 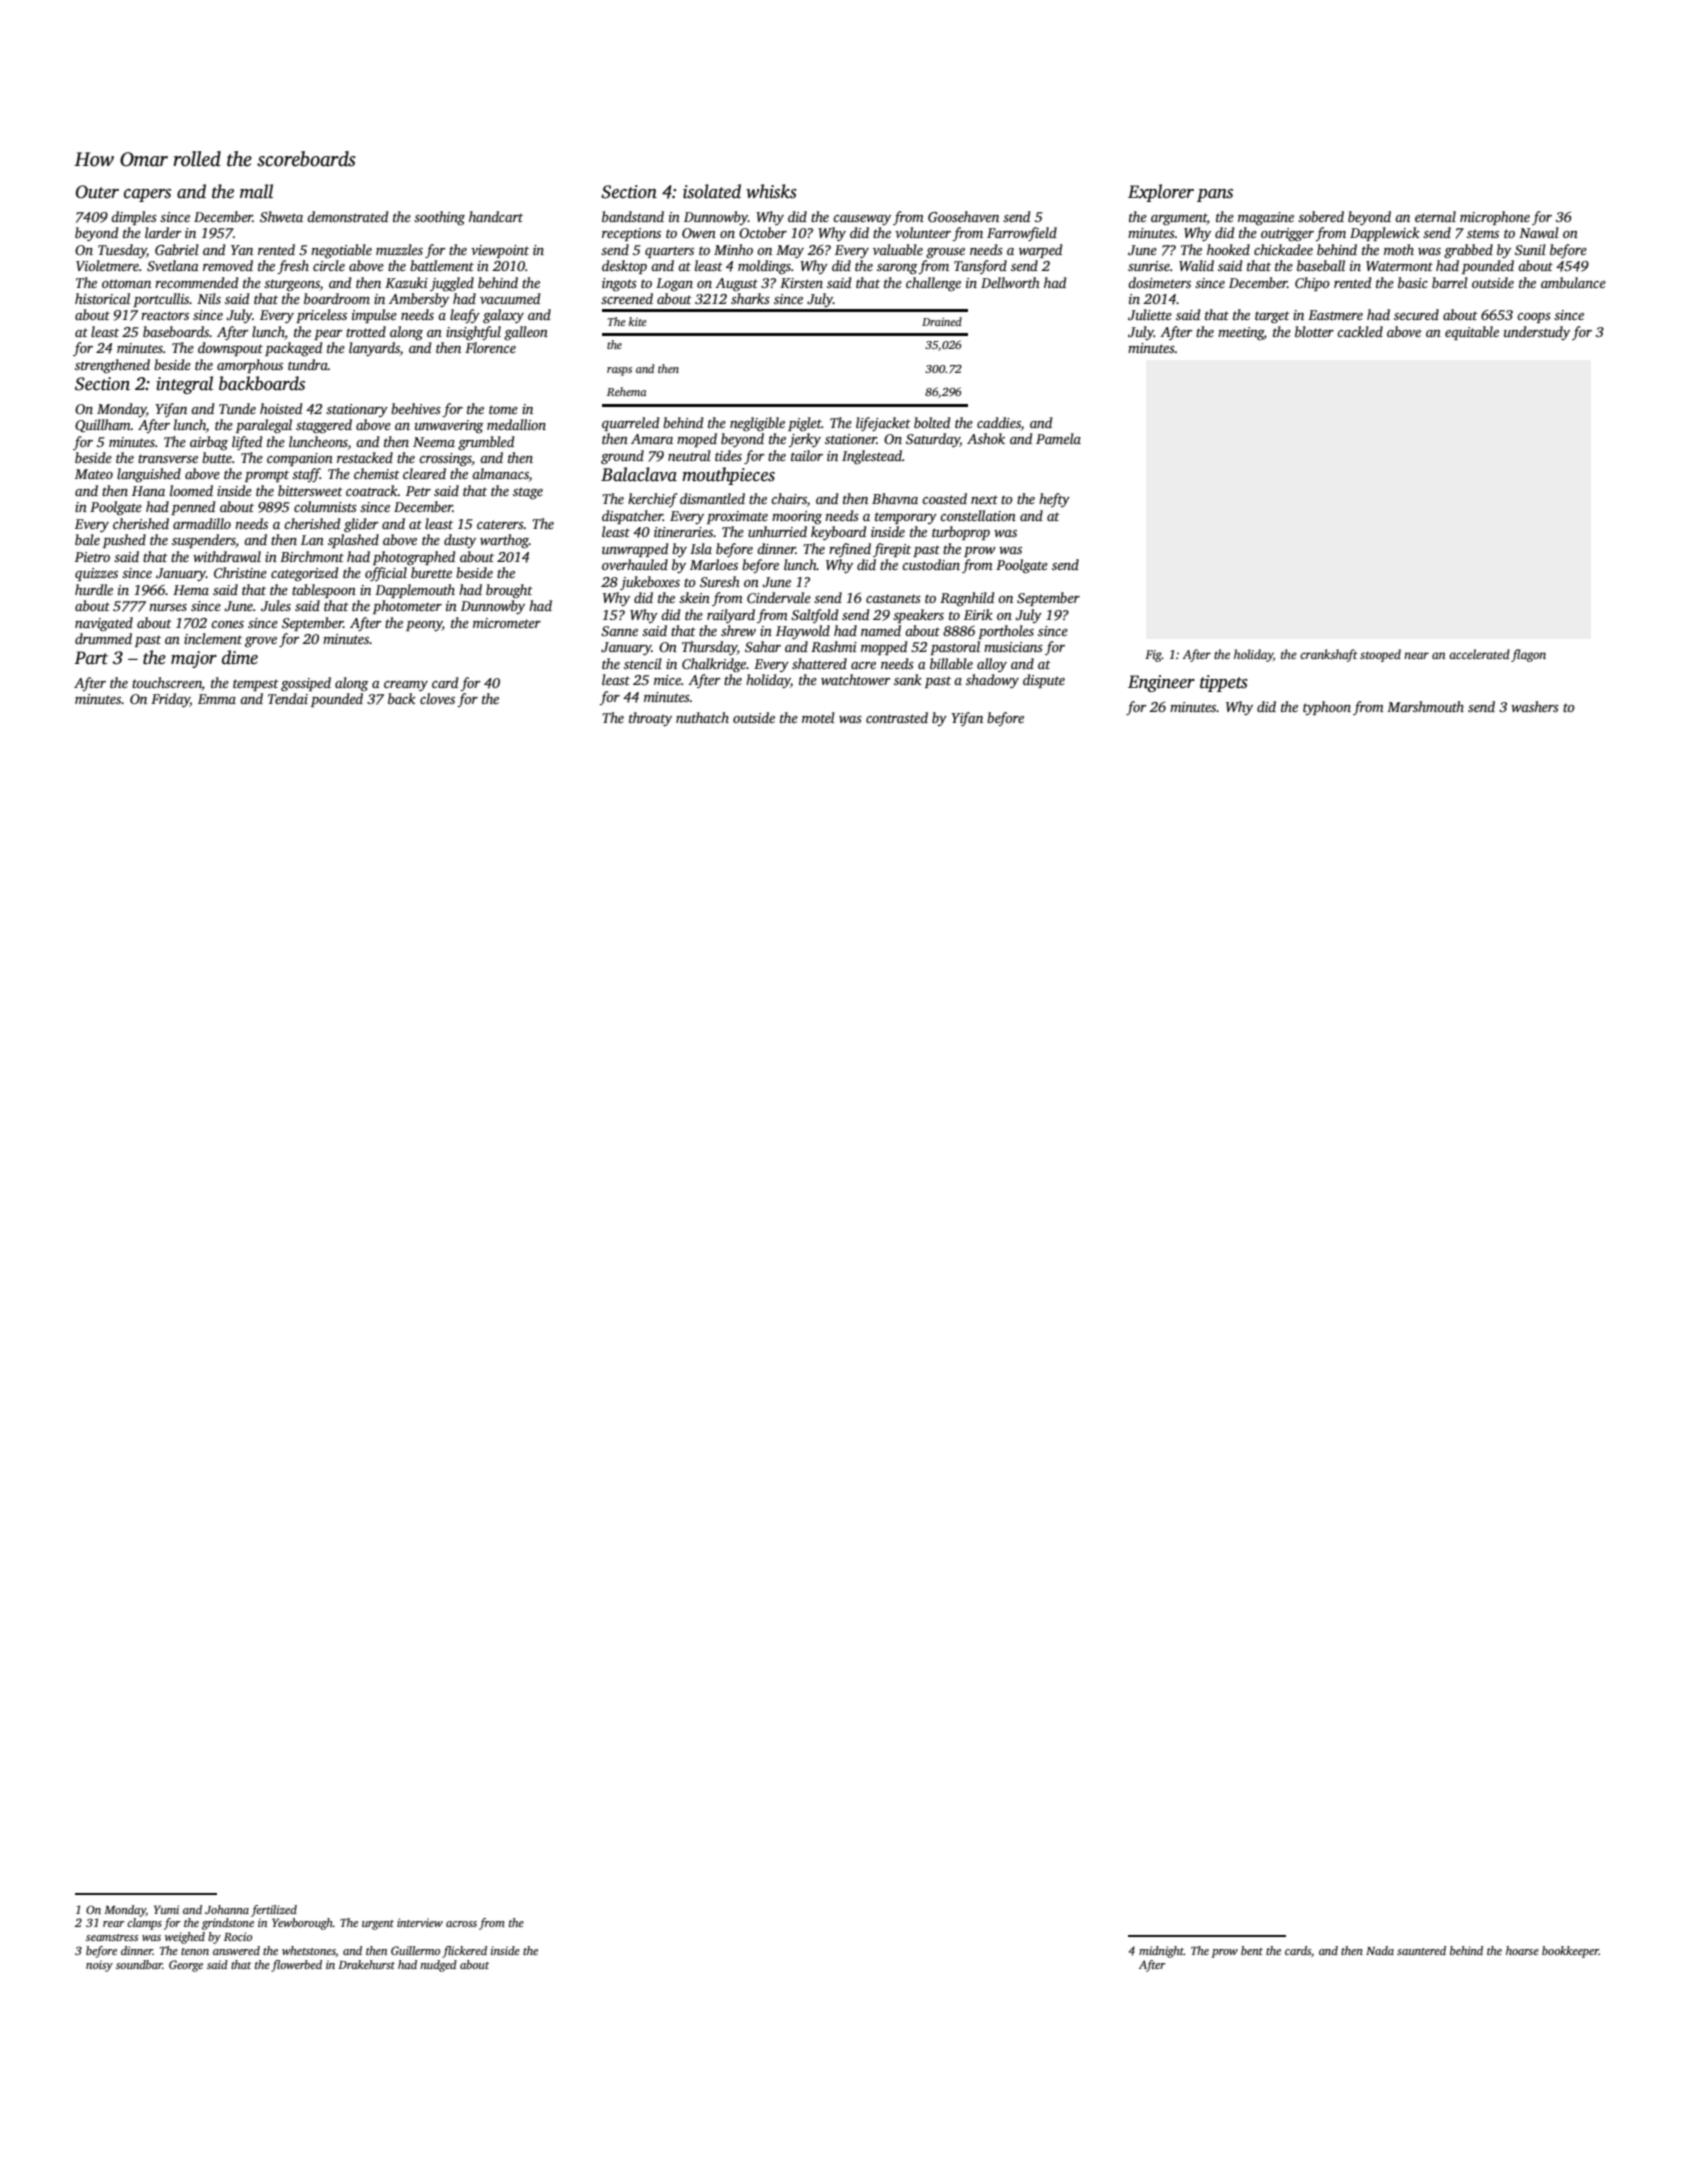 I want to click on fertilized, so click(x=274, y=1911).
